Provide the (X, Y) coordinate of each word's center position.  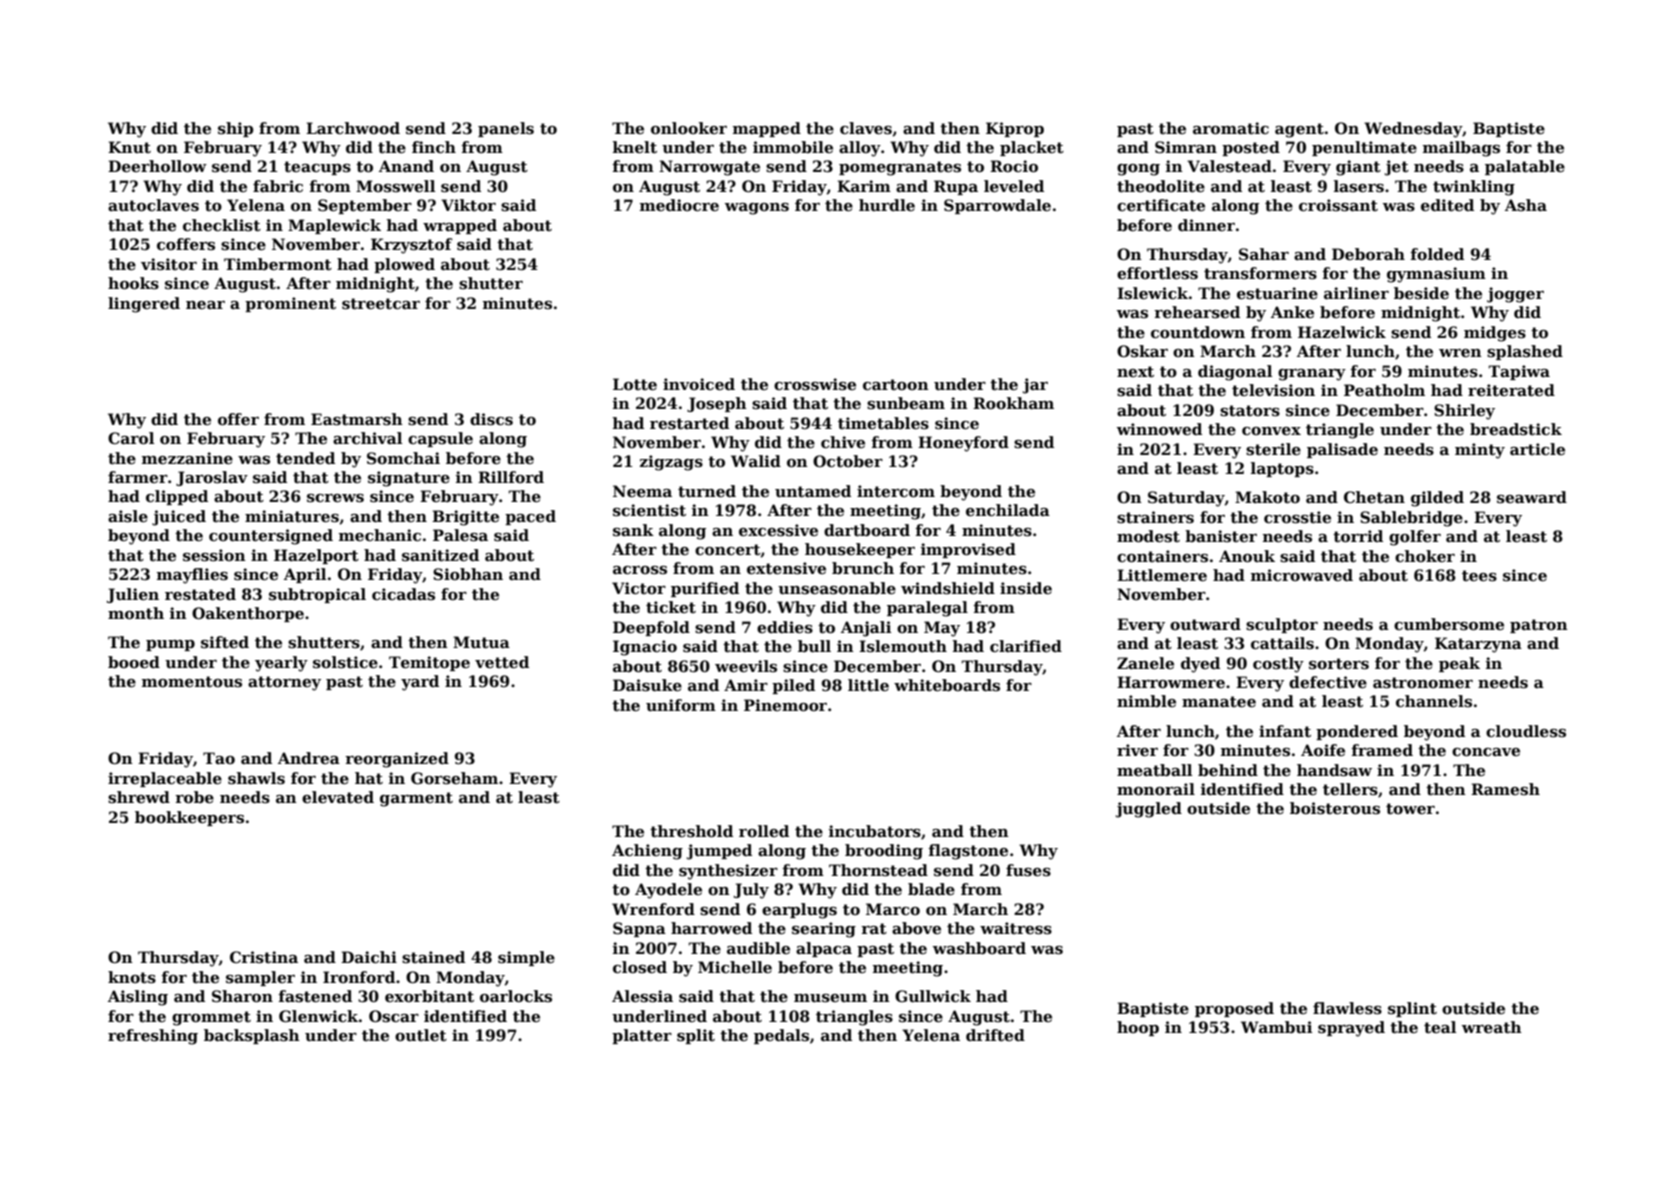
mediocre (679, 205)
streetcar (381, 304)
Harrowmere (1171, 682)
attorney (284, 683)
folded (1437, 254)
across (640, 570)
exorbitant (429, 996)
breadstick (1516, 429)
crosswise (815, 384)
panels (506, 129)
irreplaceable (165, 779)
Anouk (1247, 556)
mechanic (380, 535)
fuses (1028, 870)
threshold (691, 831)
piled (793, 686)
